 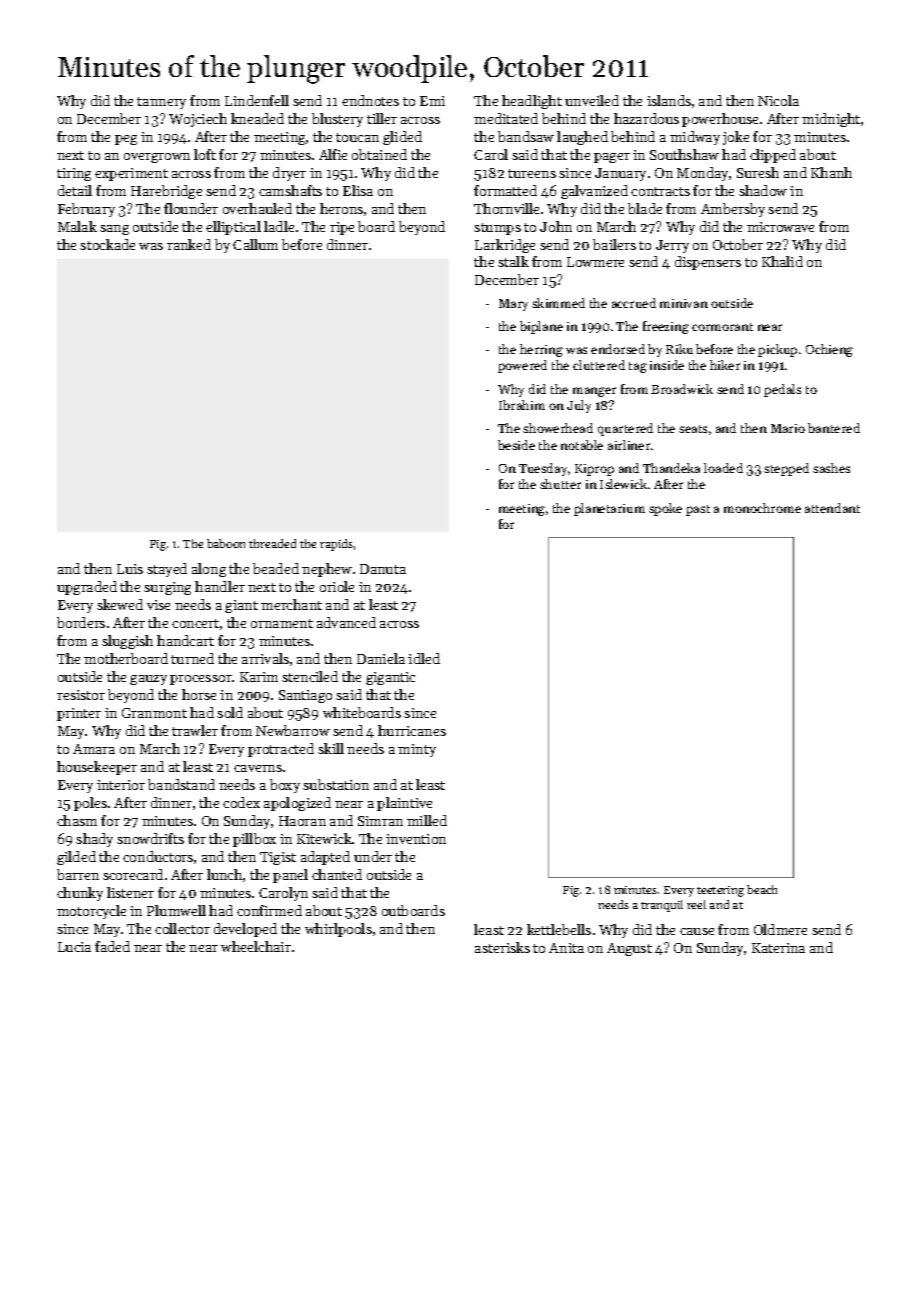 What do you see at coordinates (516, 445) in the document?
I see `beside` at bounding box center [516, 445].
